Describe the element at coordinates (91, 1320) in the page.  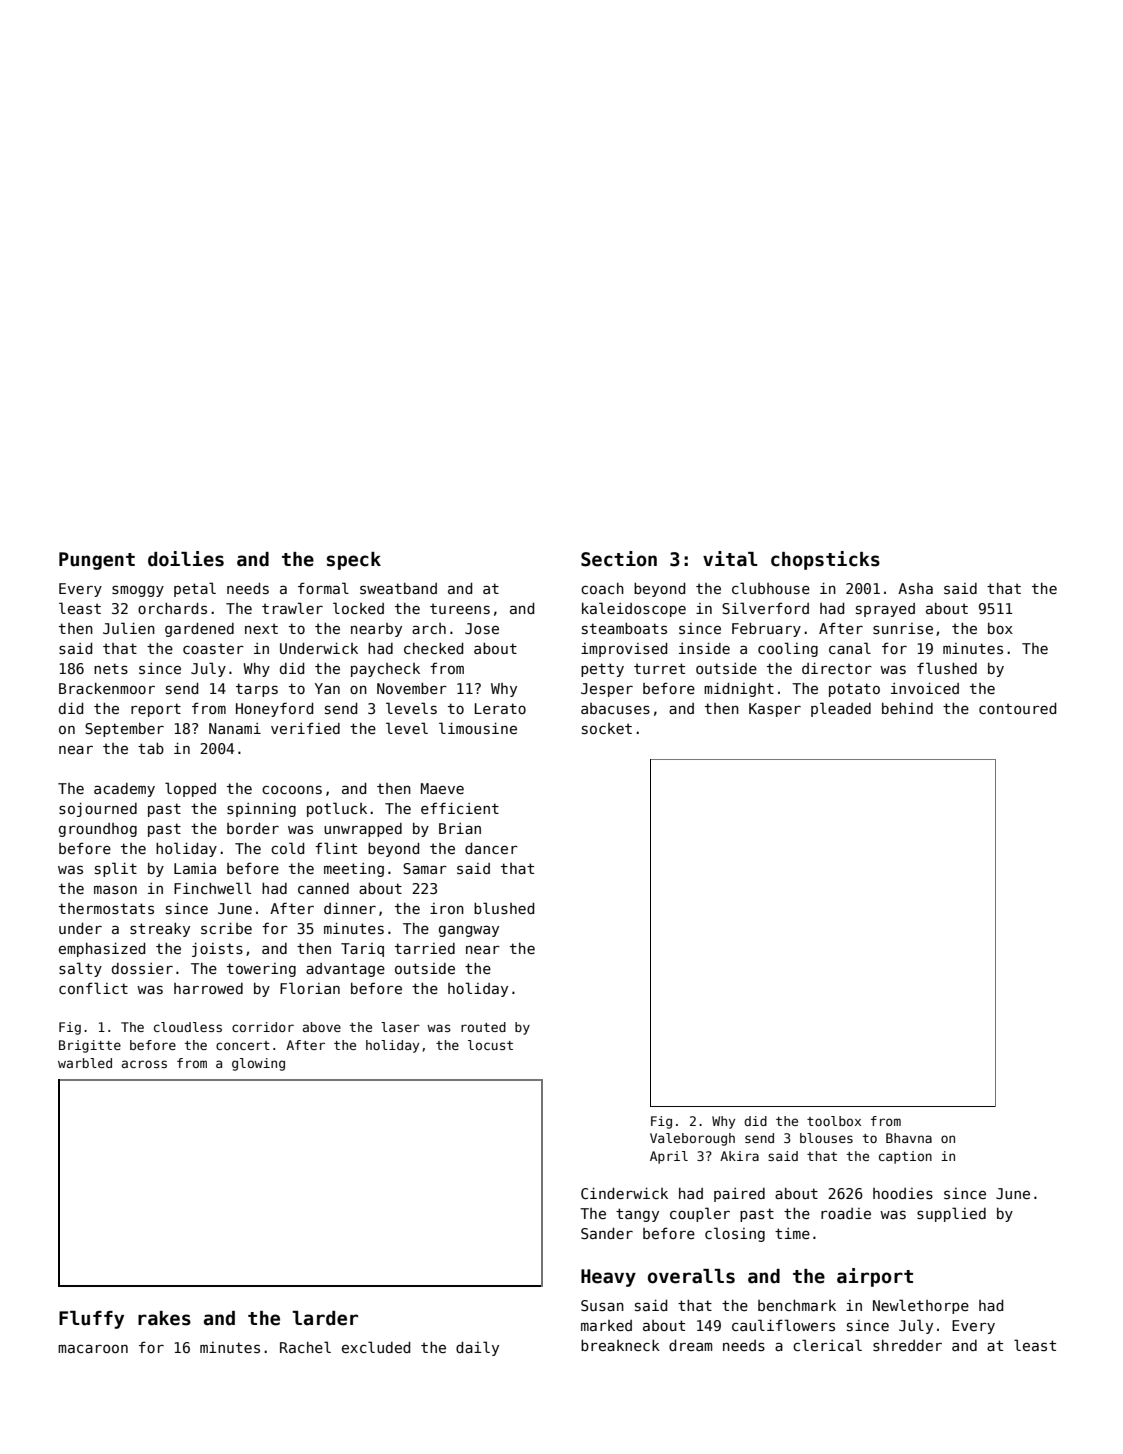
I see `Fluffy` at that location.
